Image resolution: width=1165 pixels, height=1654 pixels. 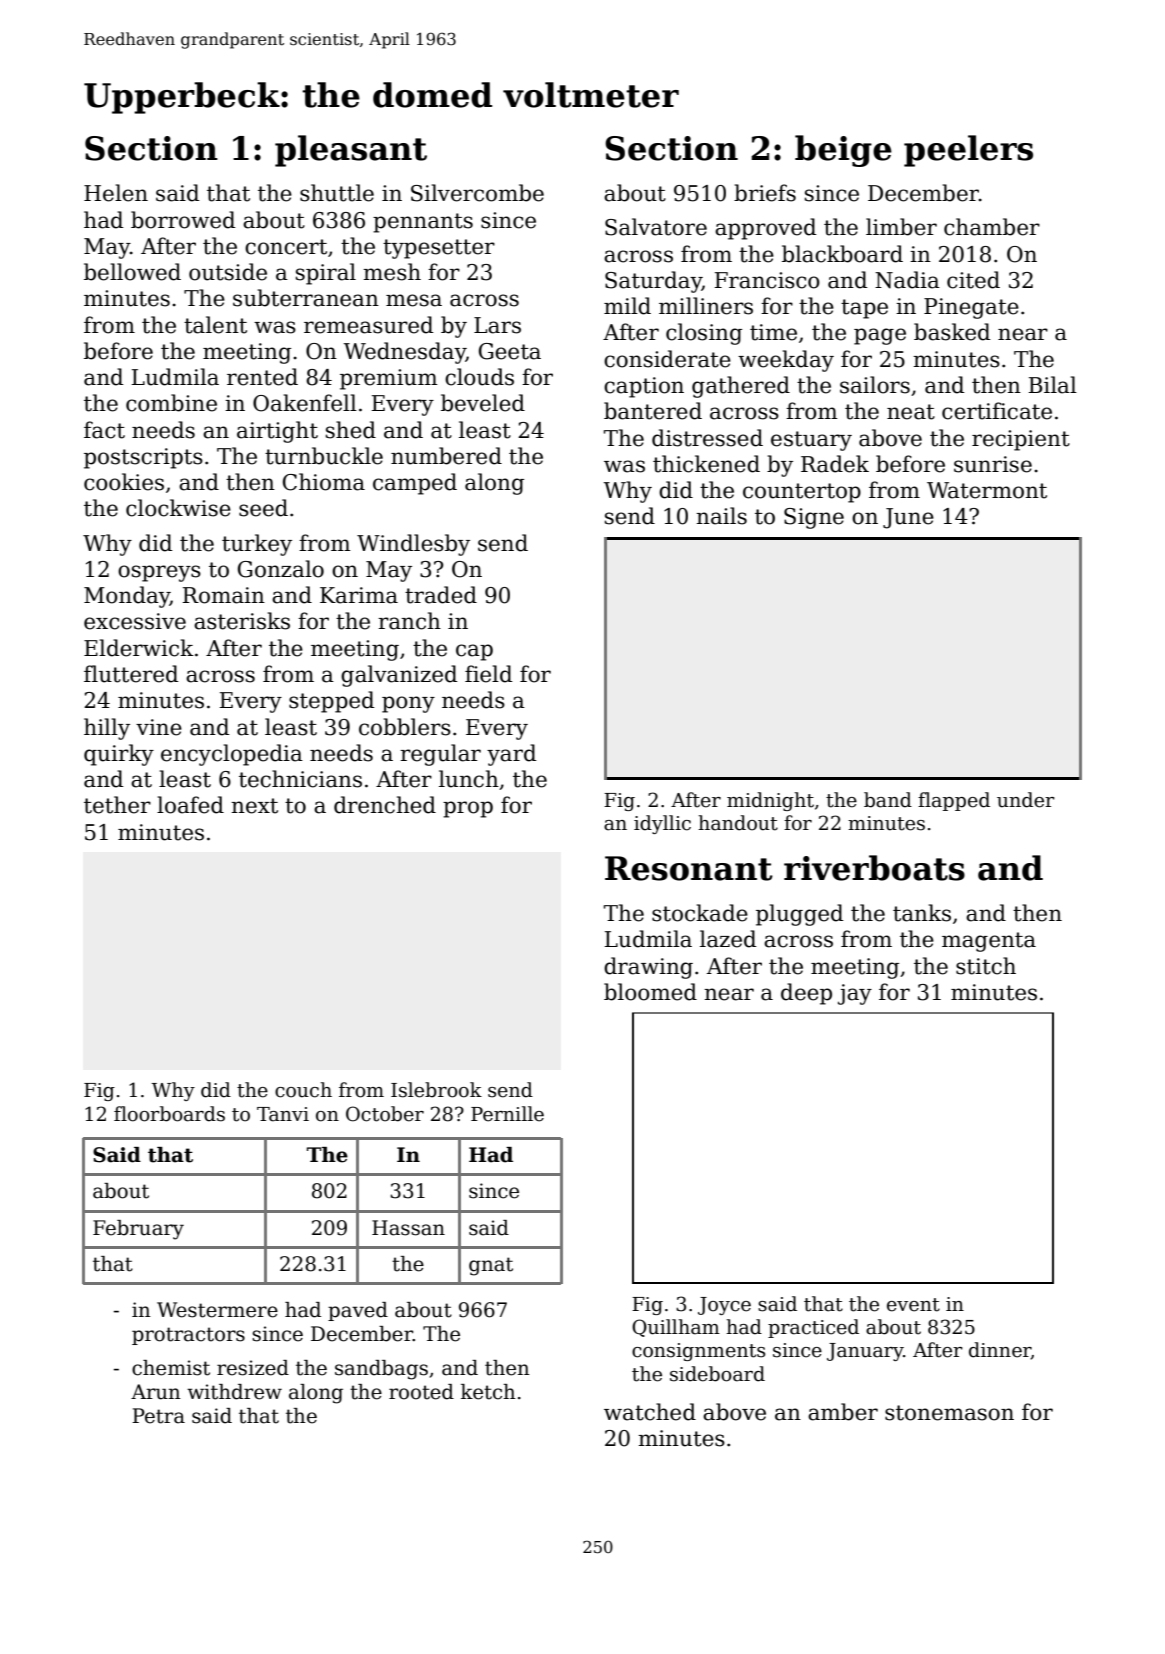 What do you see at coordinates (799, 915) in the screenshot?
I see `plugged` at bounding box center [799, 915].
